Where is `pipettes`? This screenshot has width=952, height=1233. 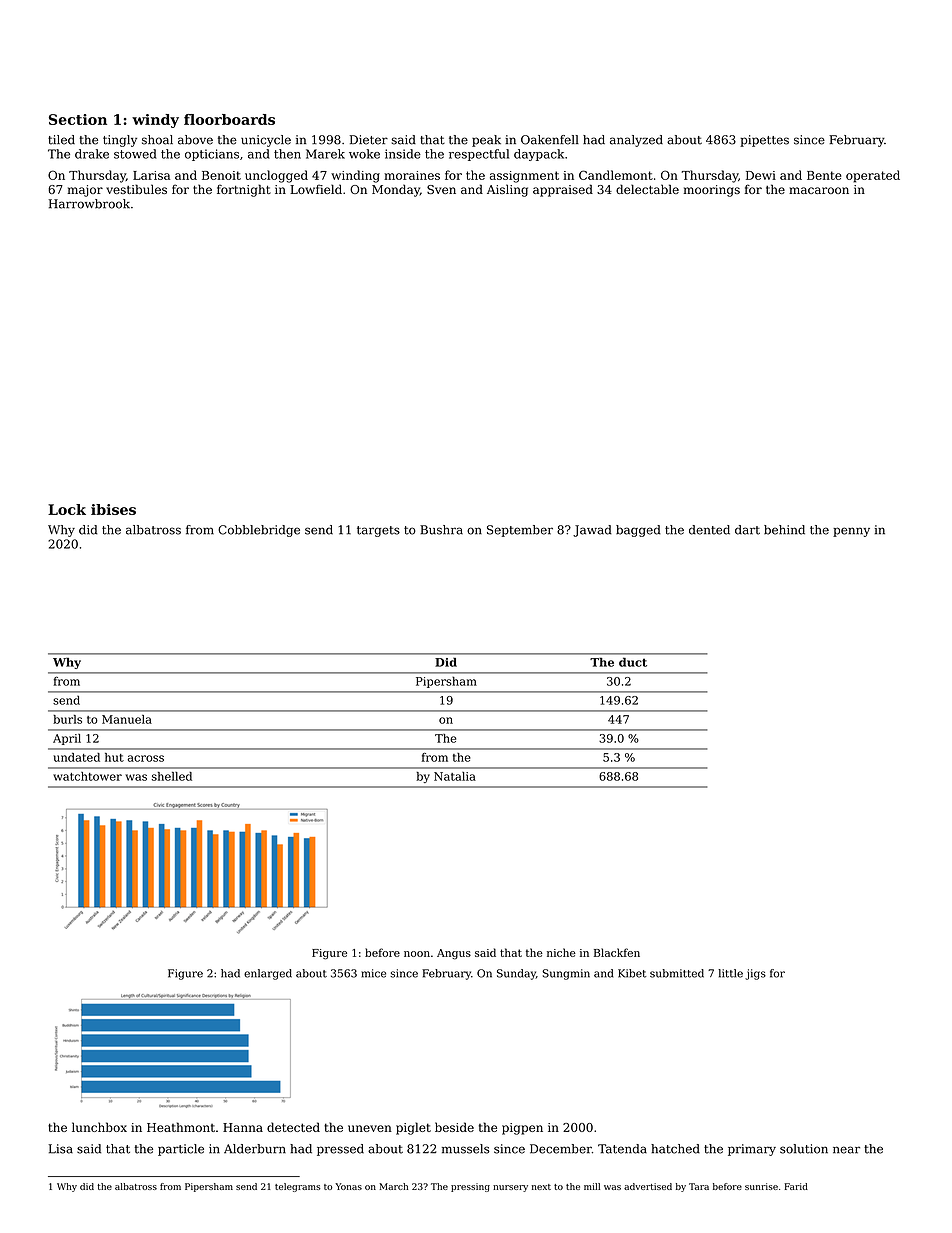 pipettes is located at coordinates (764, 141).
